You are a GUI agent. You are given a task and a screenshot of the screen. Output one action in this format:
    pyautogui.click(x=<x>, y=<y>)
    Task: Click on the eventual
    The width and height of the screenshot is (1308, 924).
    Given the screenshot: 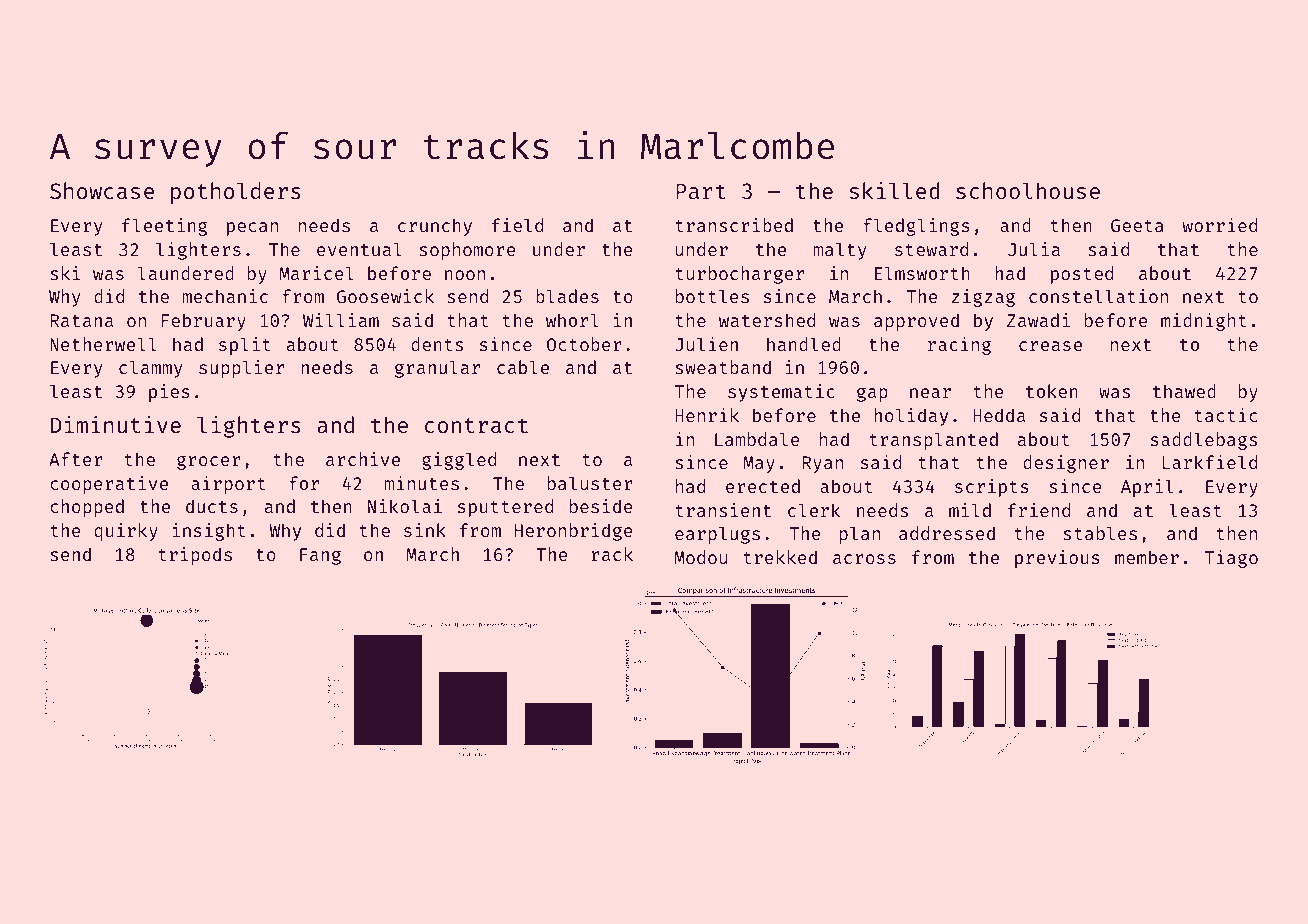 What is the action you would take?
    pyautogui.click(x=359, y=249)
